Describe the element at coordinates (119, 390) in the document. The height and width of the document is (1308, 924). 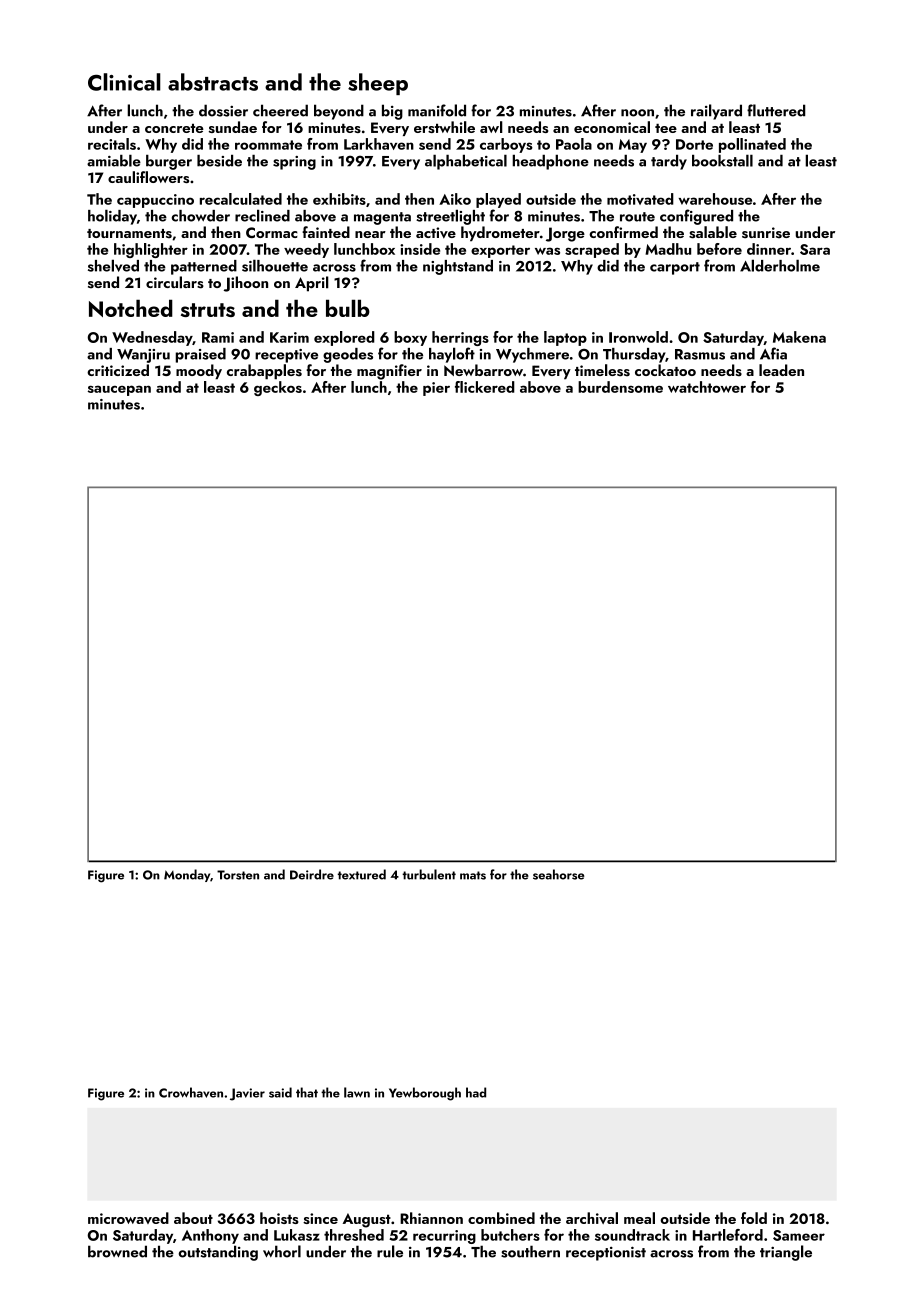
I see `saucepan` at that location.
